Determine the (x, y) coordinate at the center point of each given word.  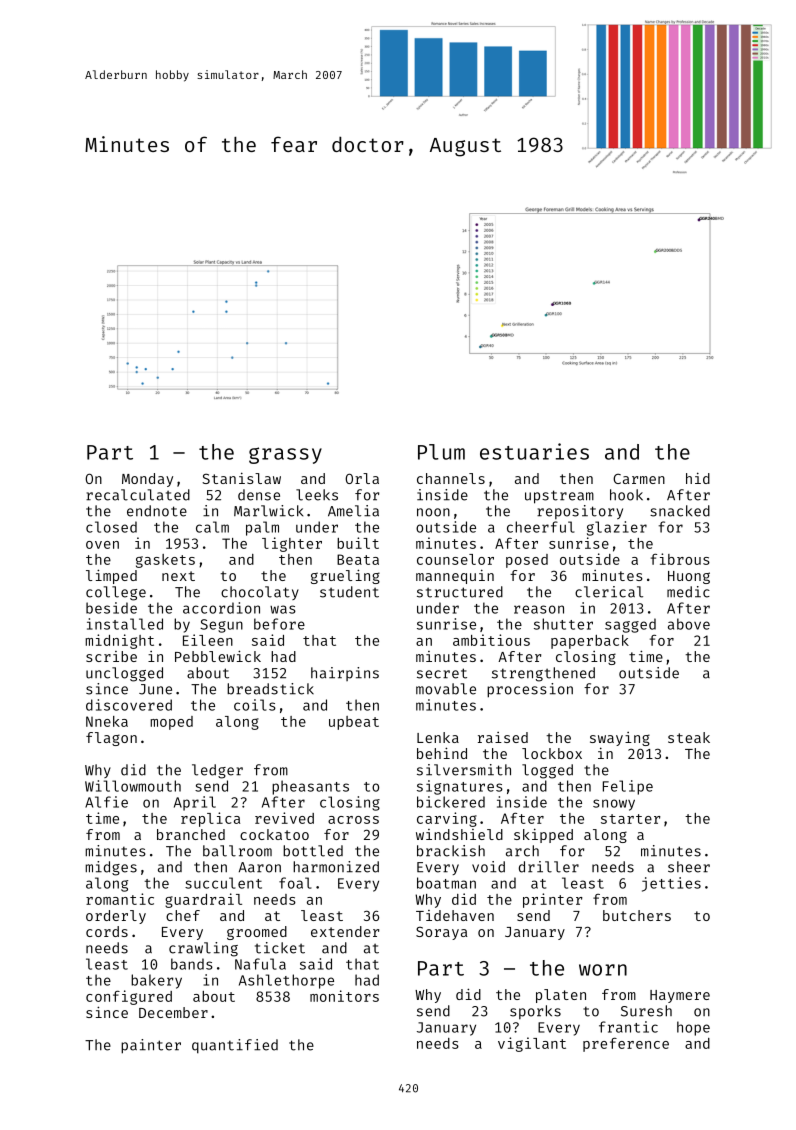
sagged (630, 625)
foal (295, 883)
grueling (345, 576)
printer (553, 900)
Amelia (353, 511)
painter (151, 1046)
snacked (680, 511)
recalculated (138, 495)
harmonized (336, 867)
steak (689, 737)
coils (255, 705)
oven (102, 545)
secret (442, 673)
